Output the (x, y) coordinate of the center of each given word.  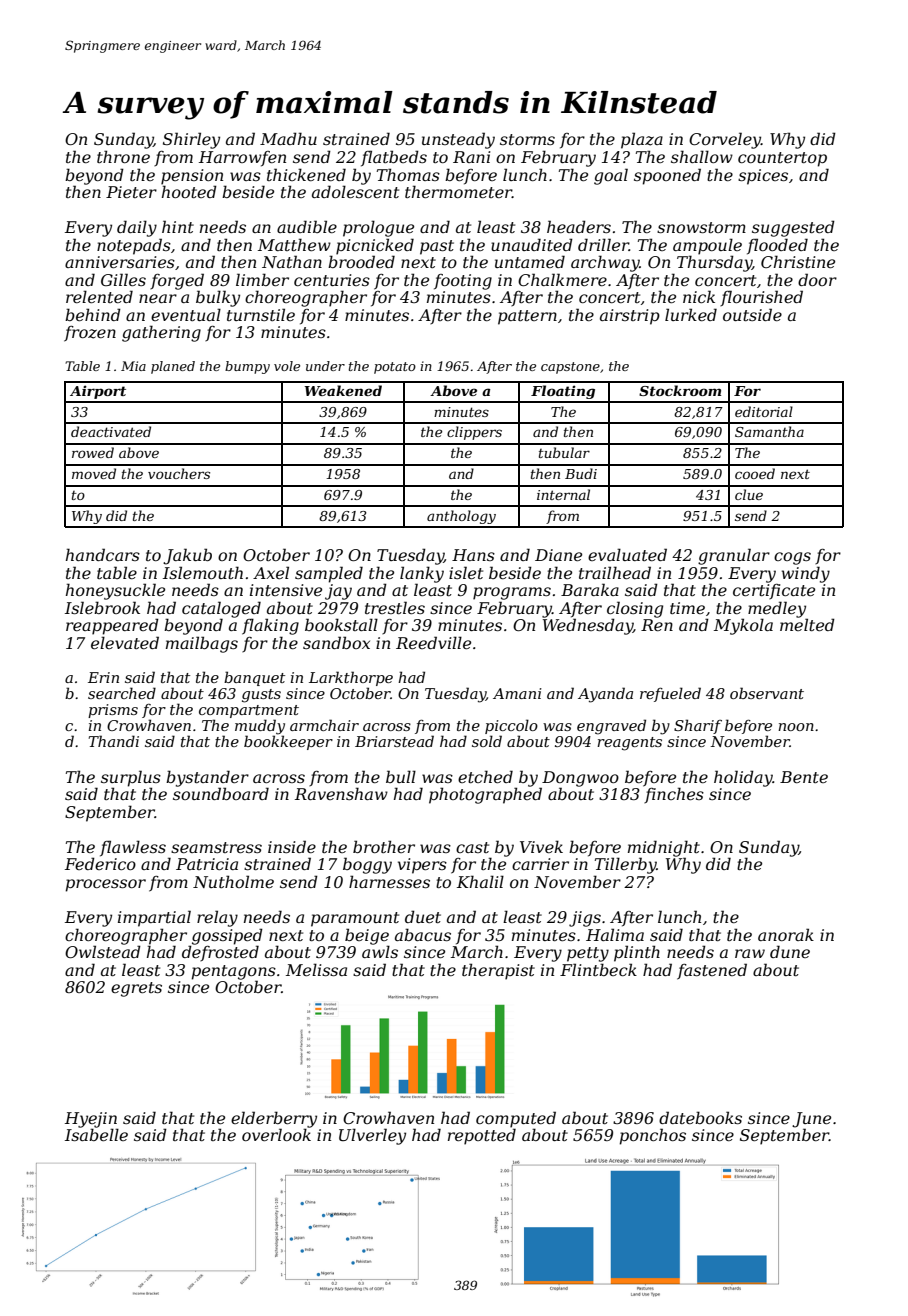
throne (123, 156)
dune (790, 951)
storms (527, 139)
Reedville (433, 642)
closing (635, 609)
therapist (498, 971)
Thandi (114, 741)
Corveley (725, 140)
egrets (136, 989)
